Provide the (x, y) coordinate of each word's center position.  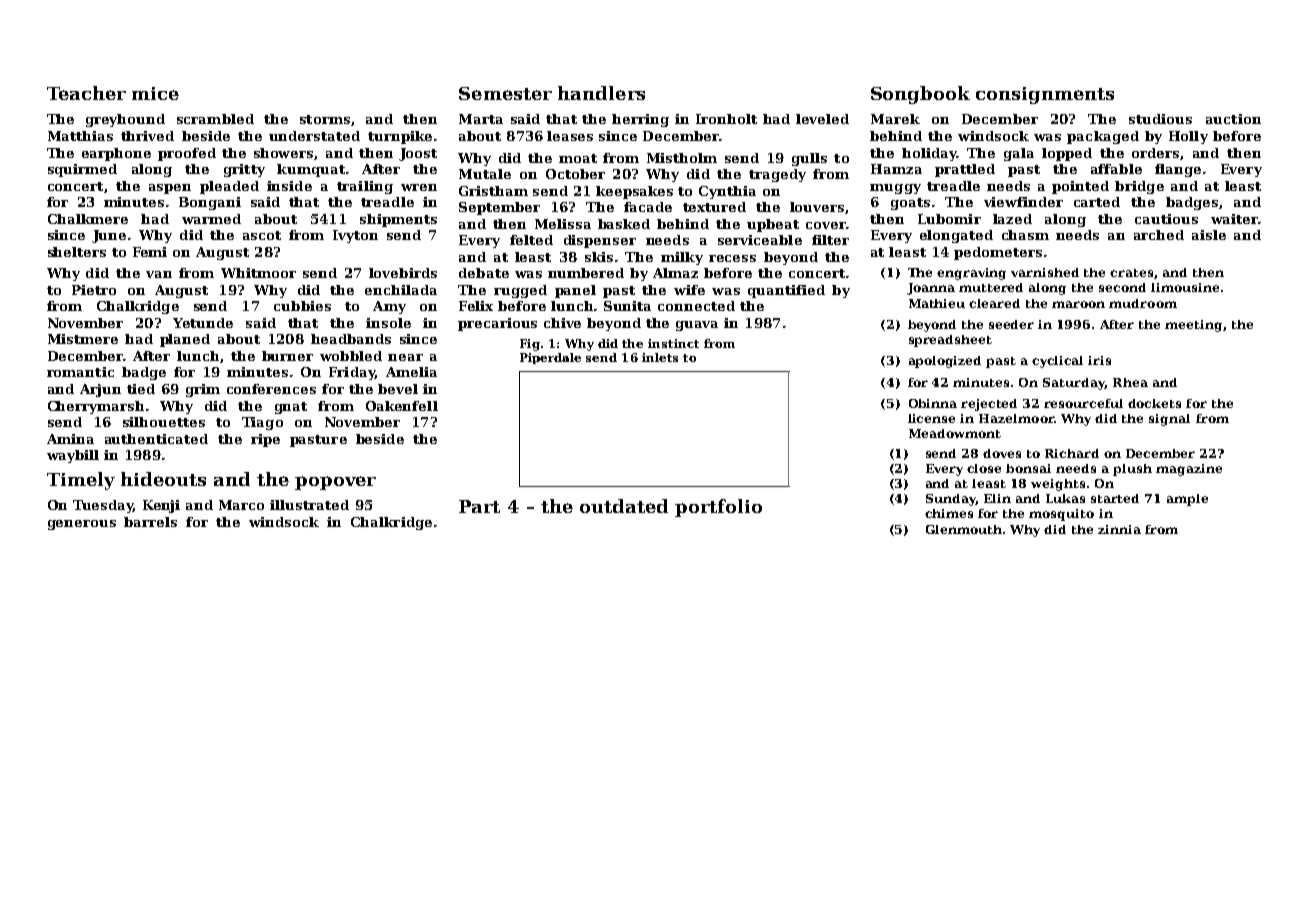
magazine (1189, 470)
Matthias (80, 136)
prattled (965, 170)
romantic (80, 372)
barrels (150, 522)
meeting (1193, 326)
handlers (601, 93)
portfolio (718, 508)
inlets (660, 357)
